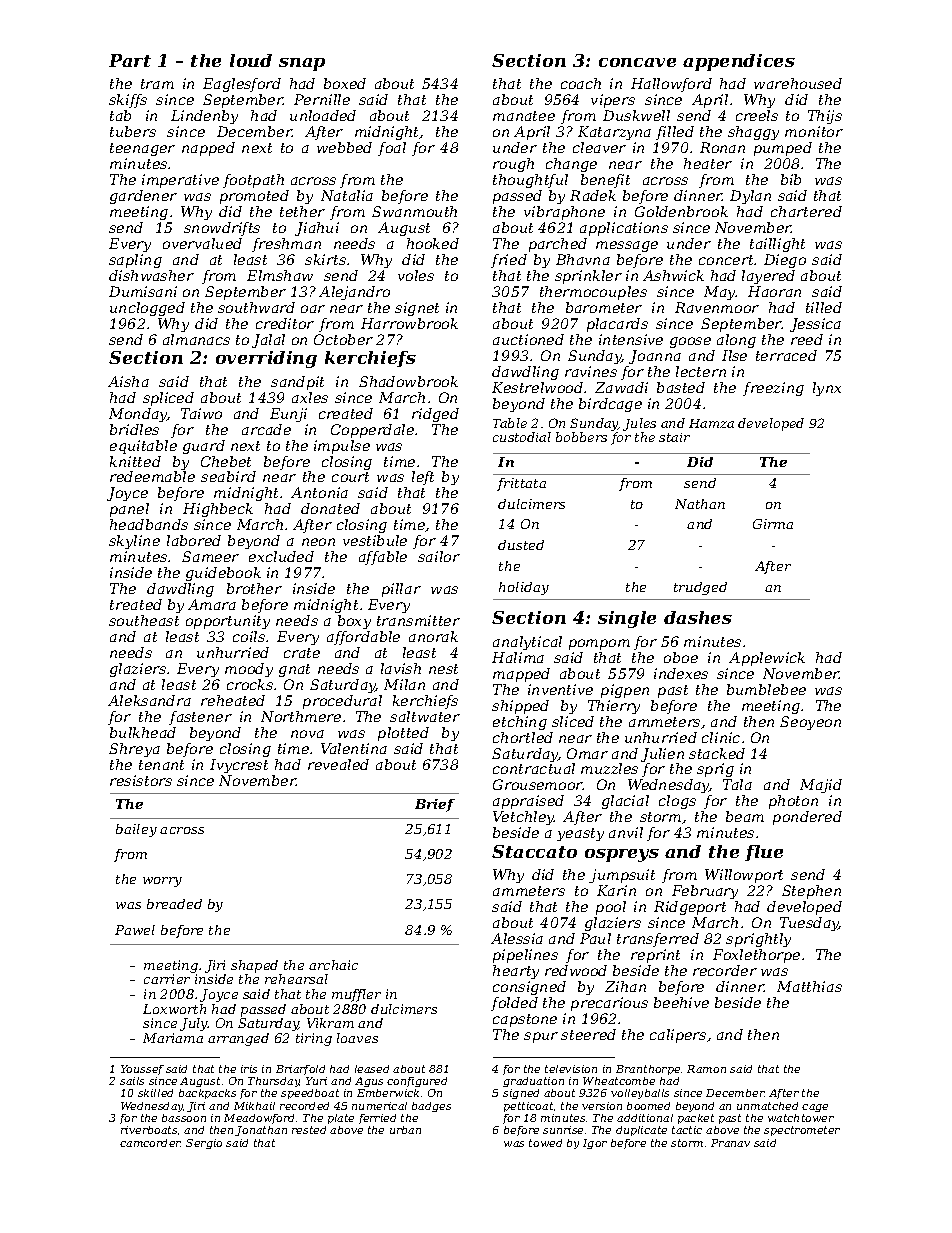  I want to click on contractual, so click(534, 768).
